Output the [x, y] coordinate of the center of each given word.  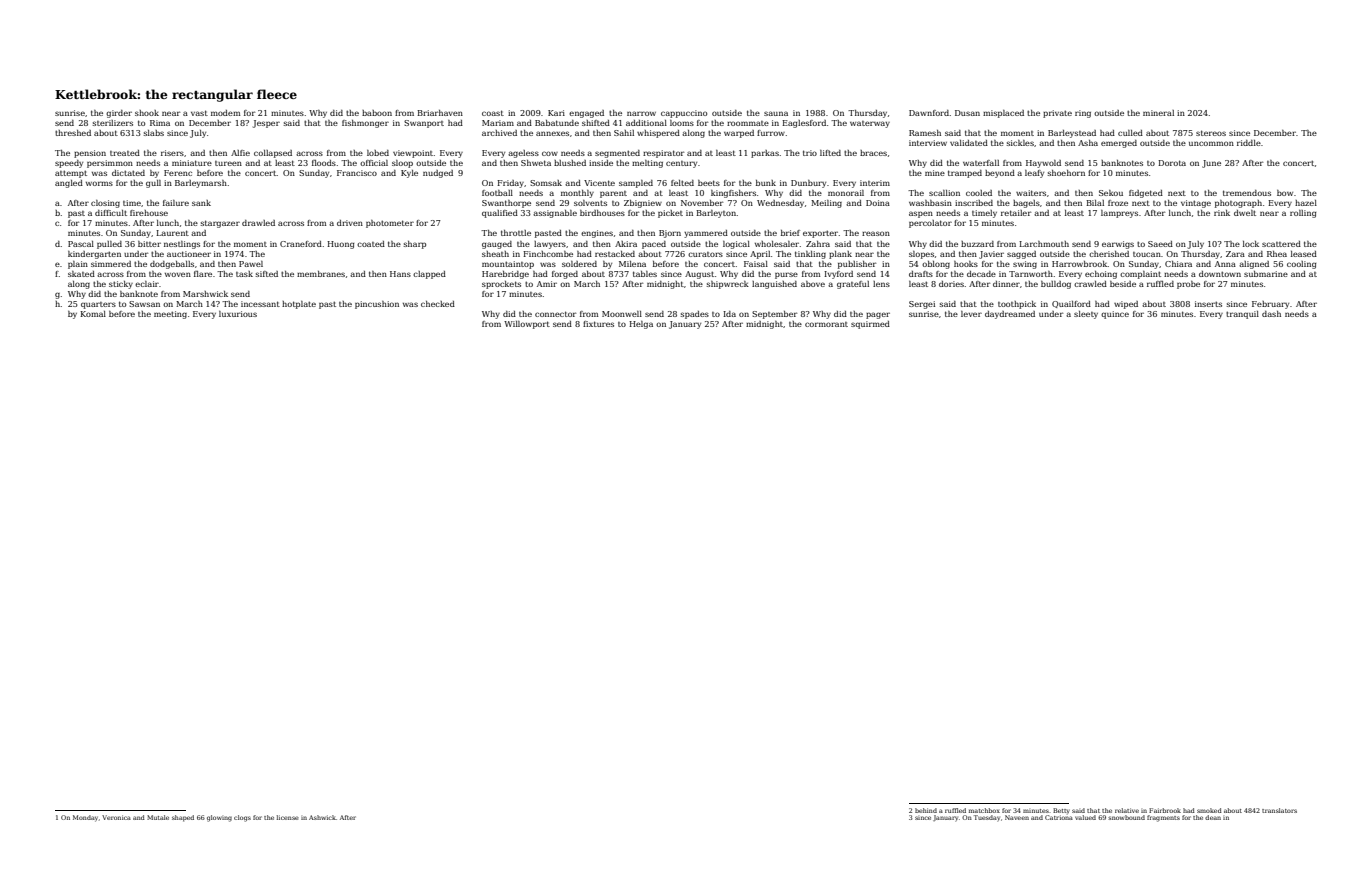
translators [1279, 810]
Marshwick [205, 294]
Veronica [116, 817]
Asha [1088, 143]
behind [926, 810]
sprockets [501, 285]
